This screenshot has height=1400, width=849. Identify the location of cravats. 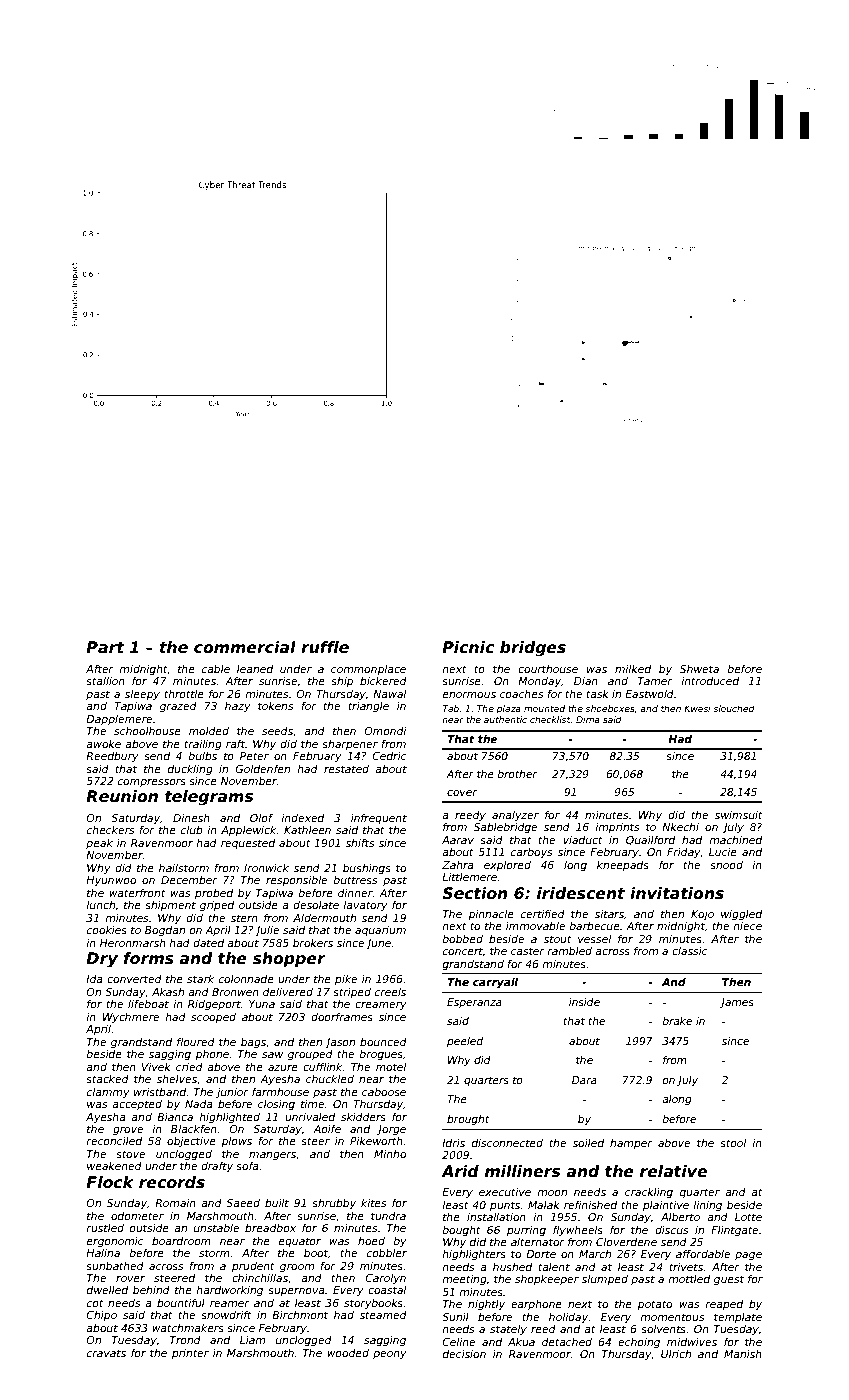
(106, 1353).
